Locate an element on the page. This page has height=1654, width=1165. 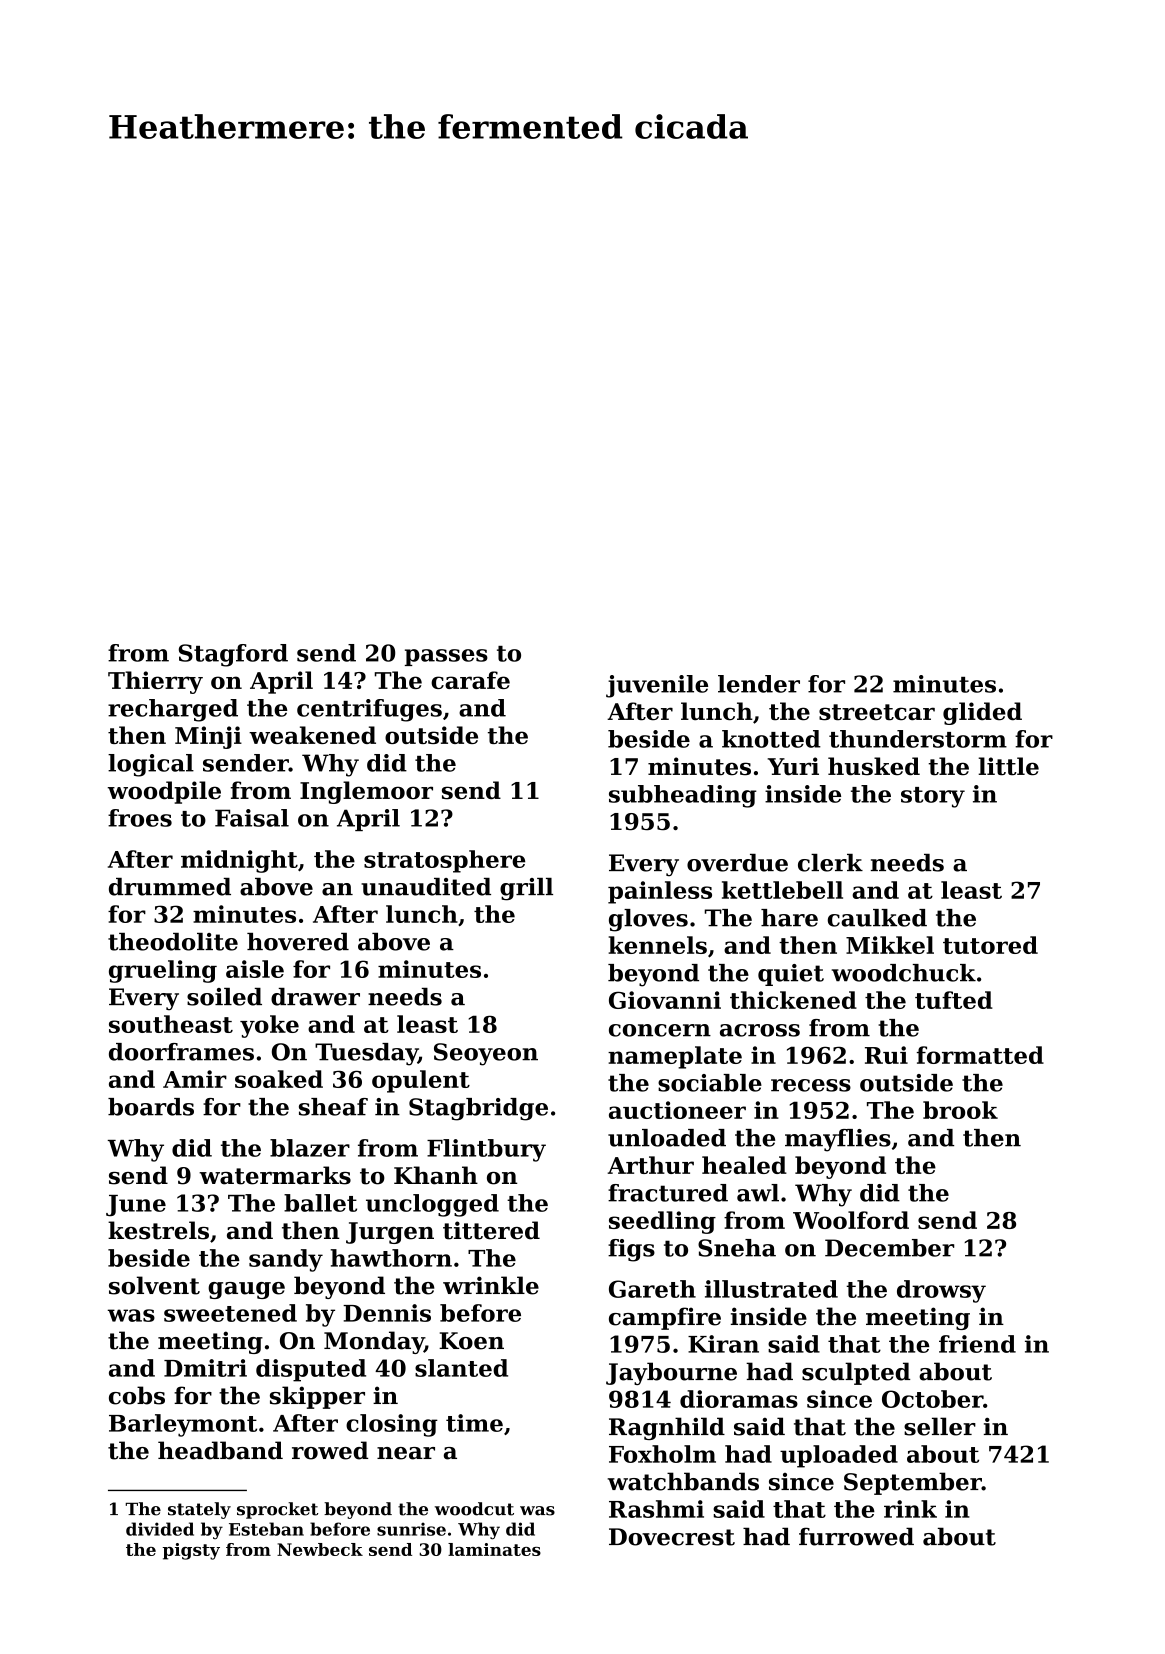
glided is located at coordinates (982, 713).
